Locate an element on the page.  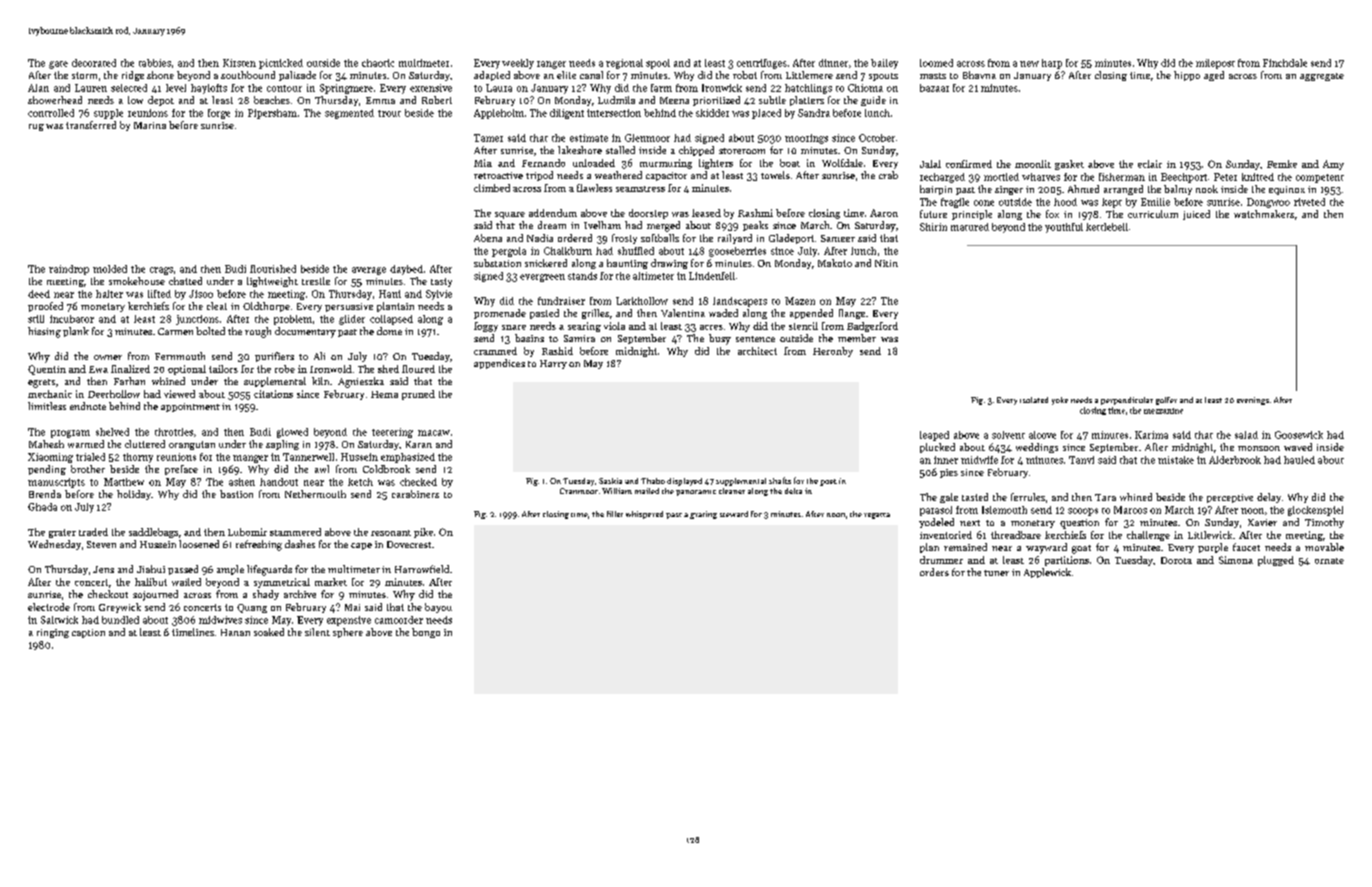
Alan is located at coordinates (38, 88).
